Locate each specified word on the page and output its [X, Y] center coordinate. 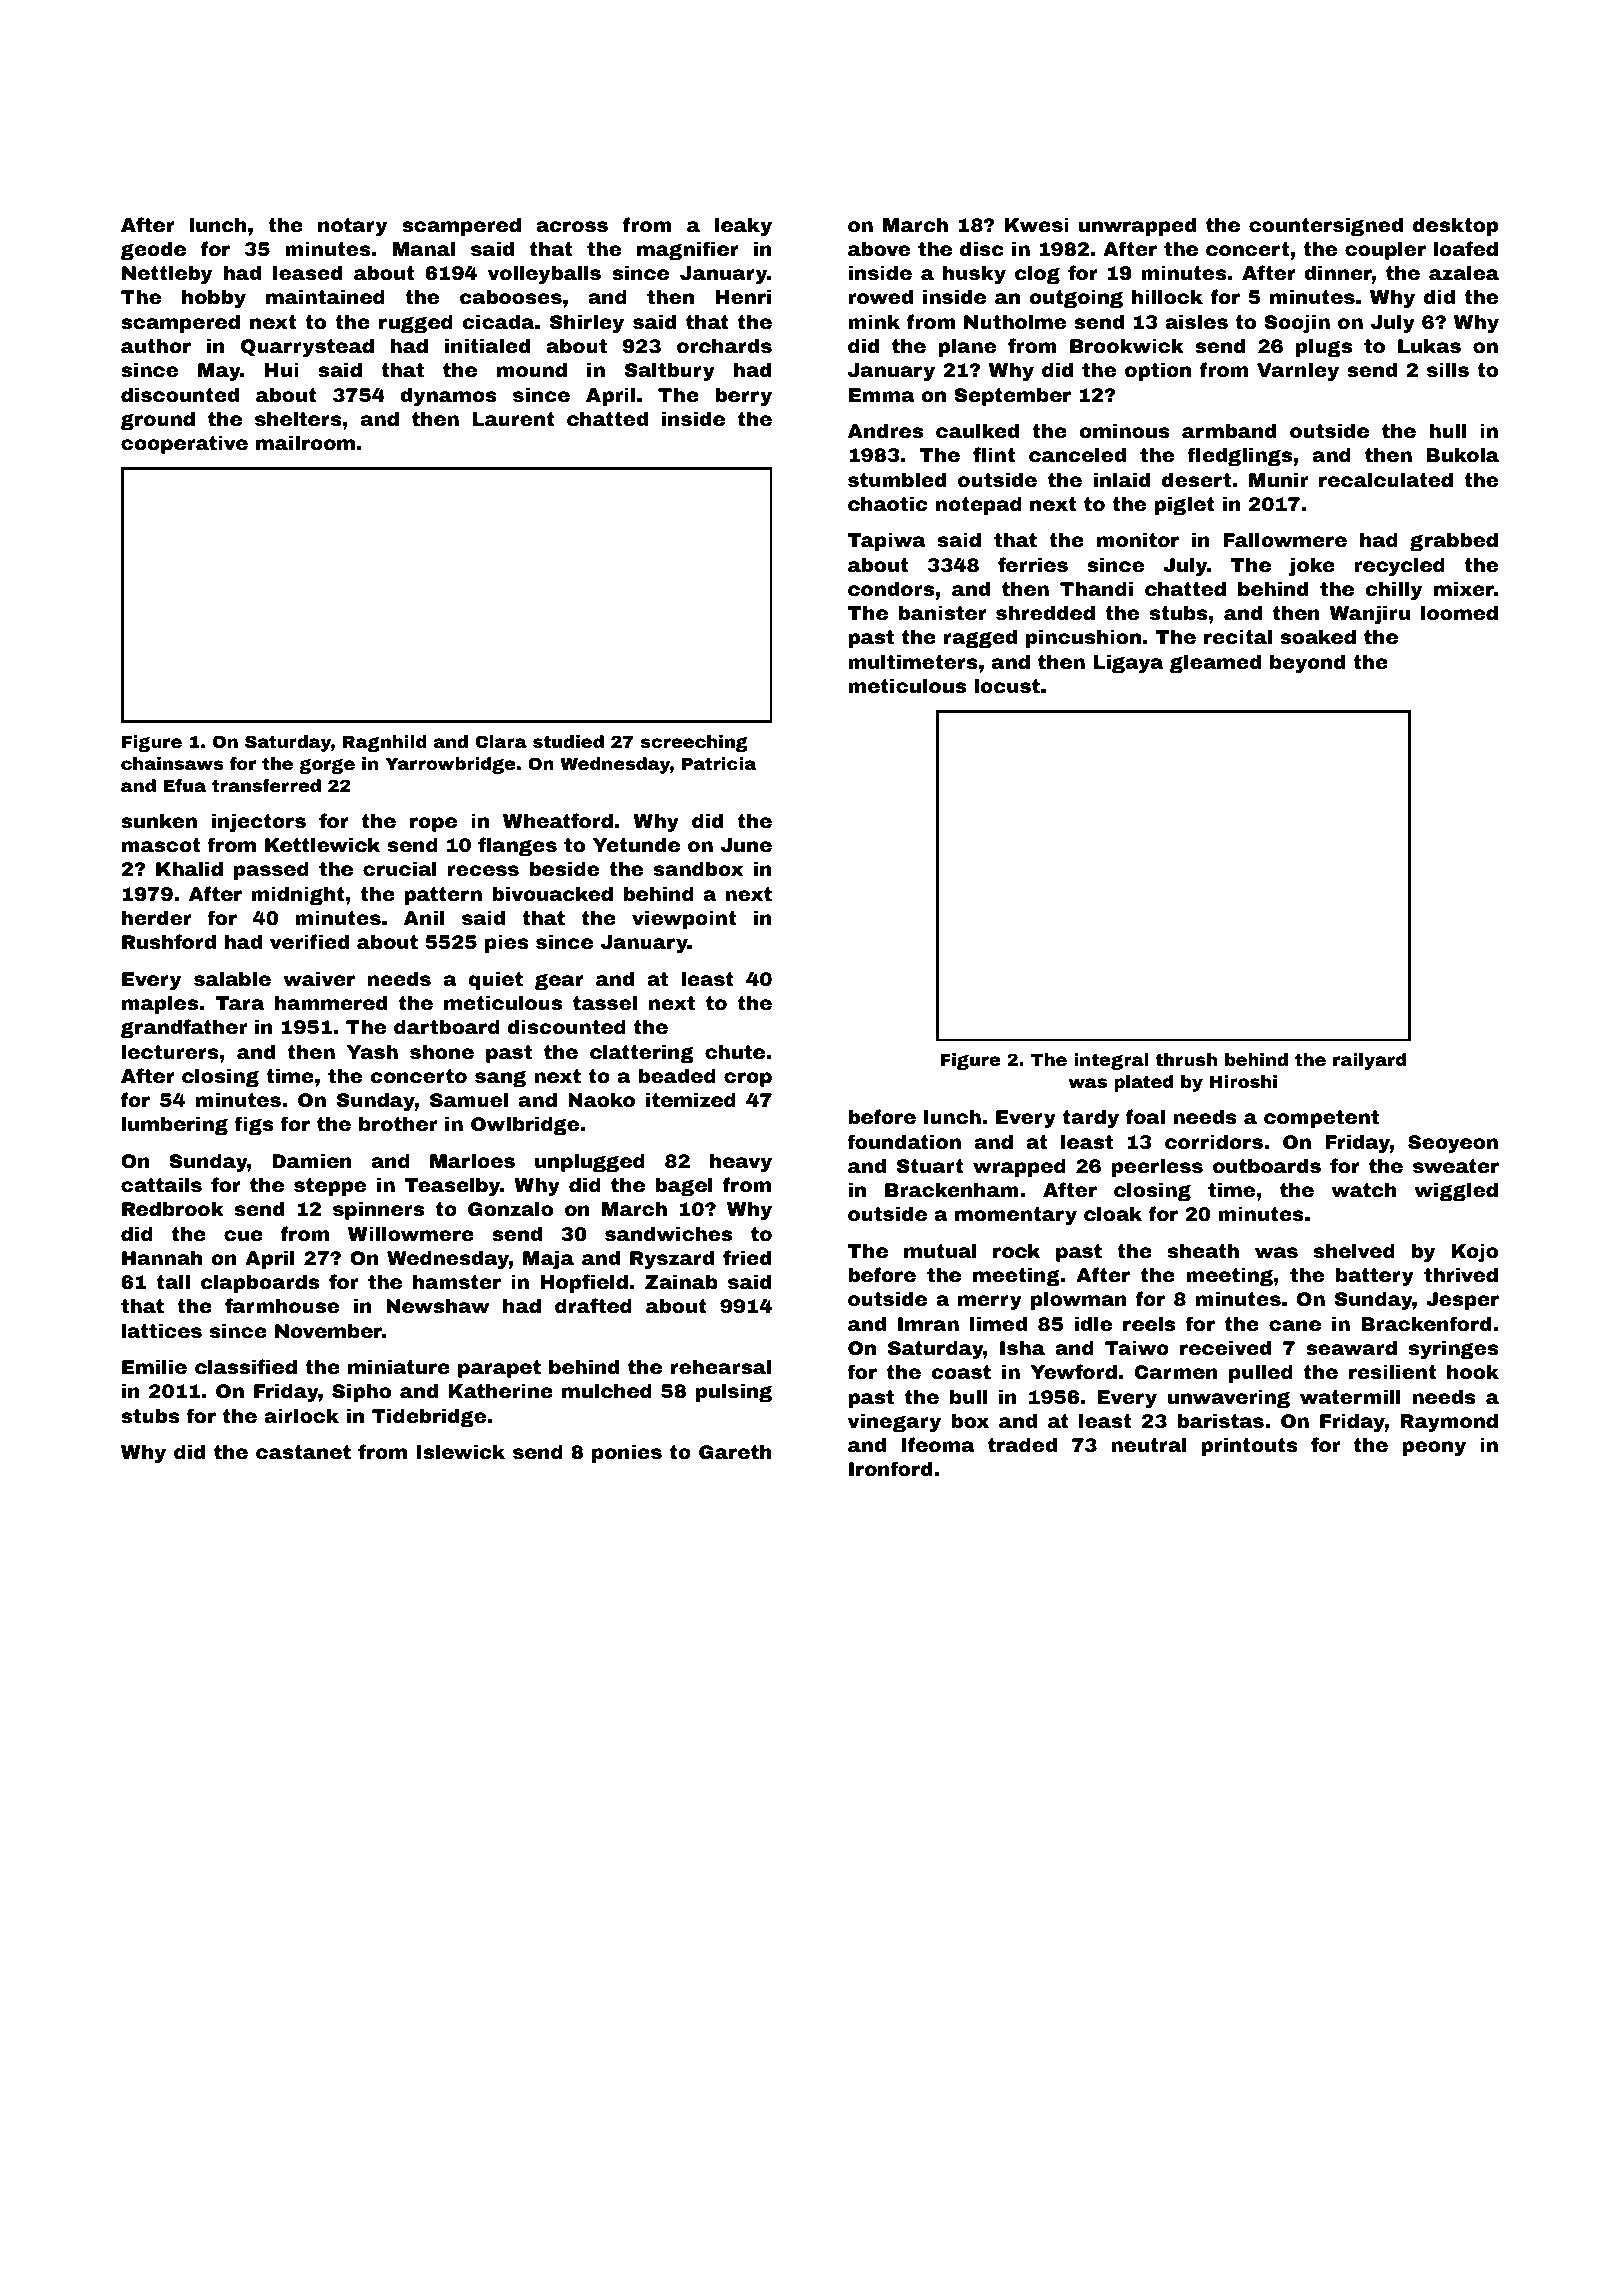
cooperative [184, 444]
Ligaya [1128, 663]
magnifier [688, 250]
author [156, 345]
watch [1364, 1189]
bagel [684, 1186]
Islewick [460, 1451]
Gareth [735, 1451]
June [746, 845]
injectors [259, 822]
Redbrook [173, 1208]
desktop [1455, 226]
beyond [1307, 663]
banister [942, 612]
